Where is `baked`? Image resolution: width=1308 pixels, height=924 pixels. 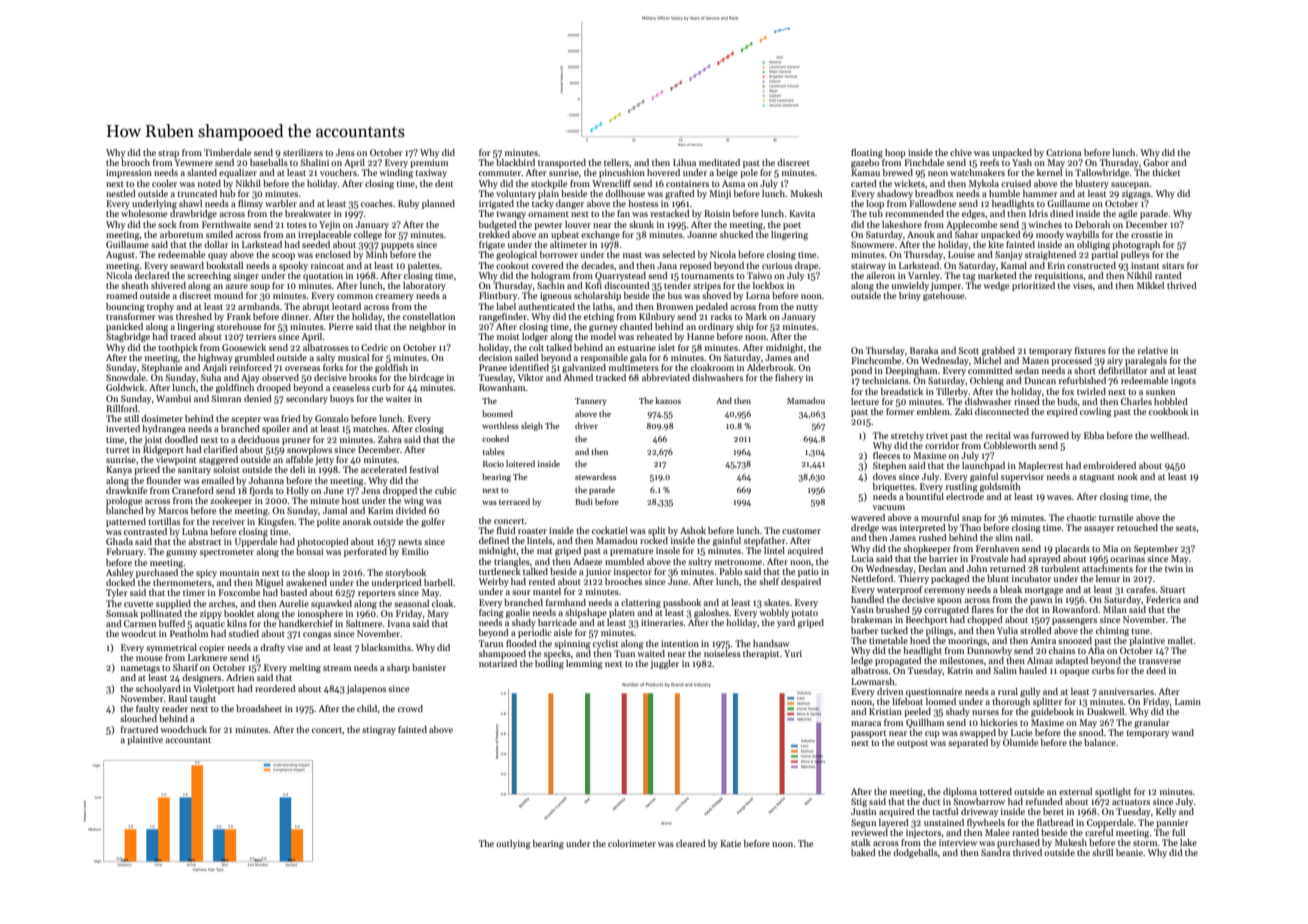
baked is located at coordinates (863, 852).
